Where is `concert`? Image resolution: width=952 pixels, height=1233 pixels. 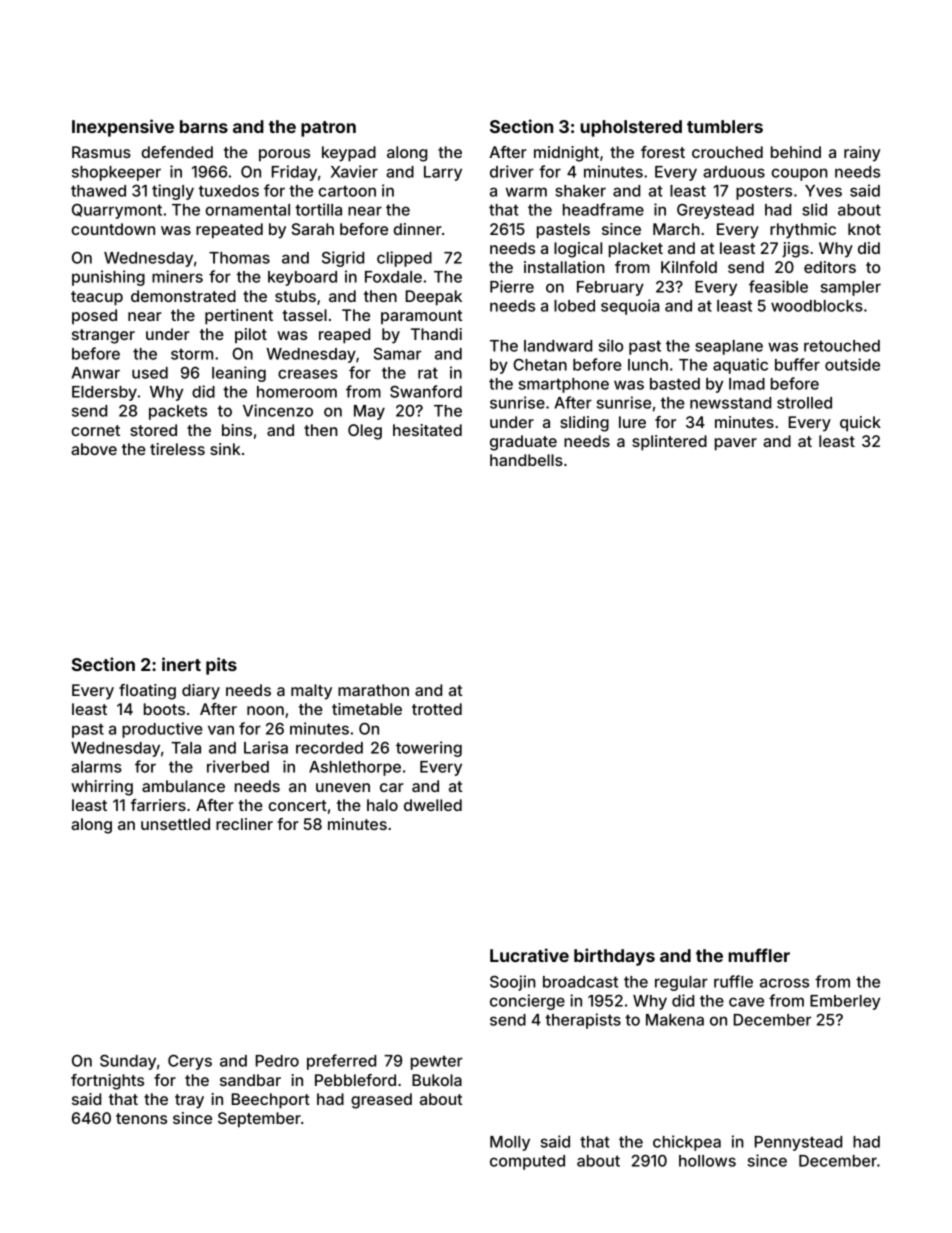
concert is located at coordinates (297, 805).
